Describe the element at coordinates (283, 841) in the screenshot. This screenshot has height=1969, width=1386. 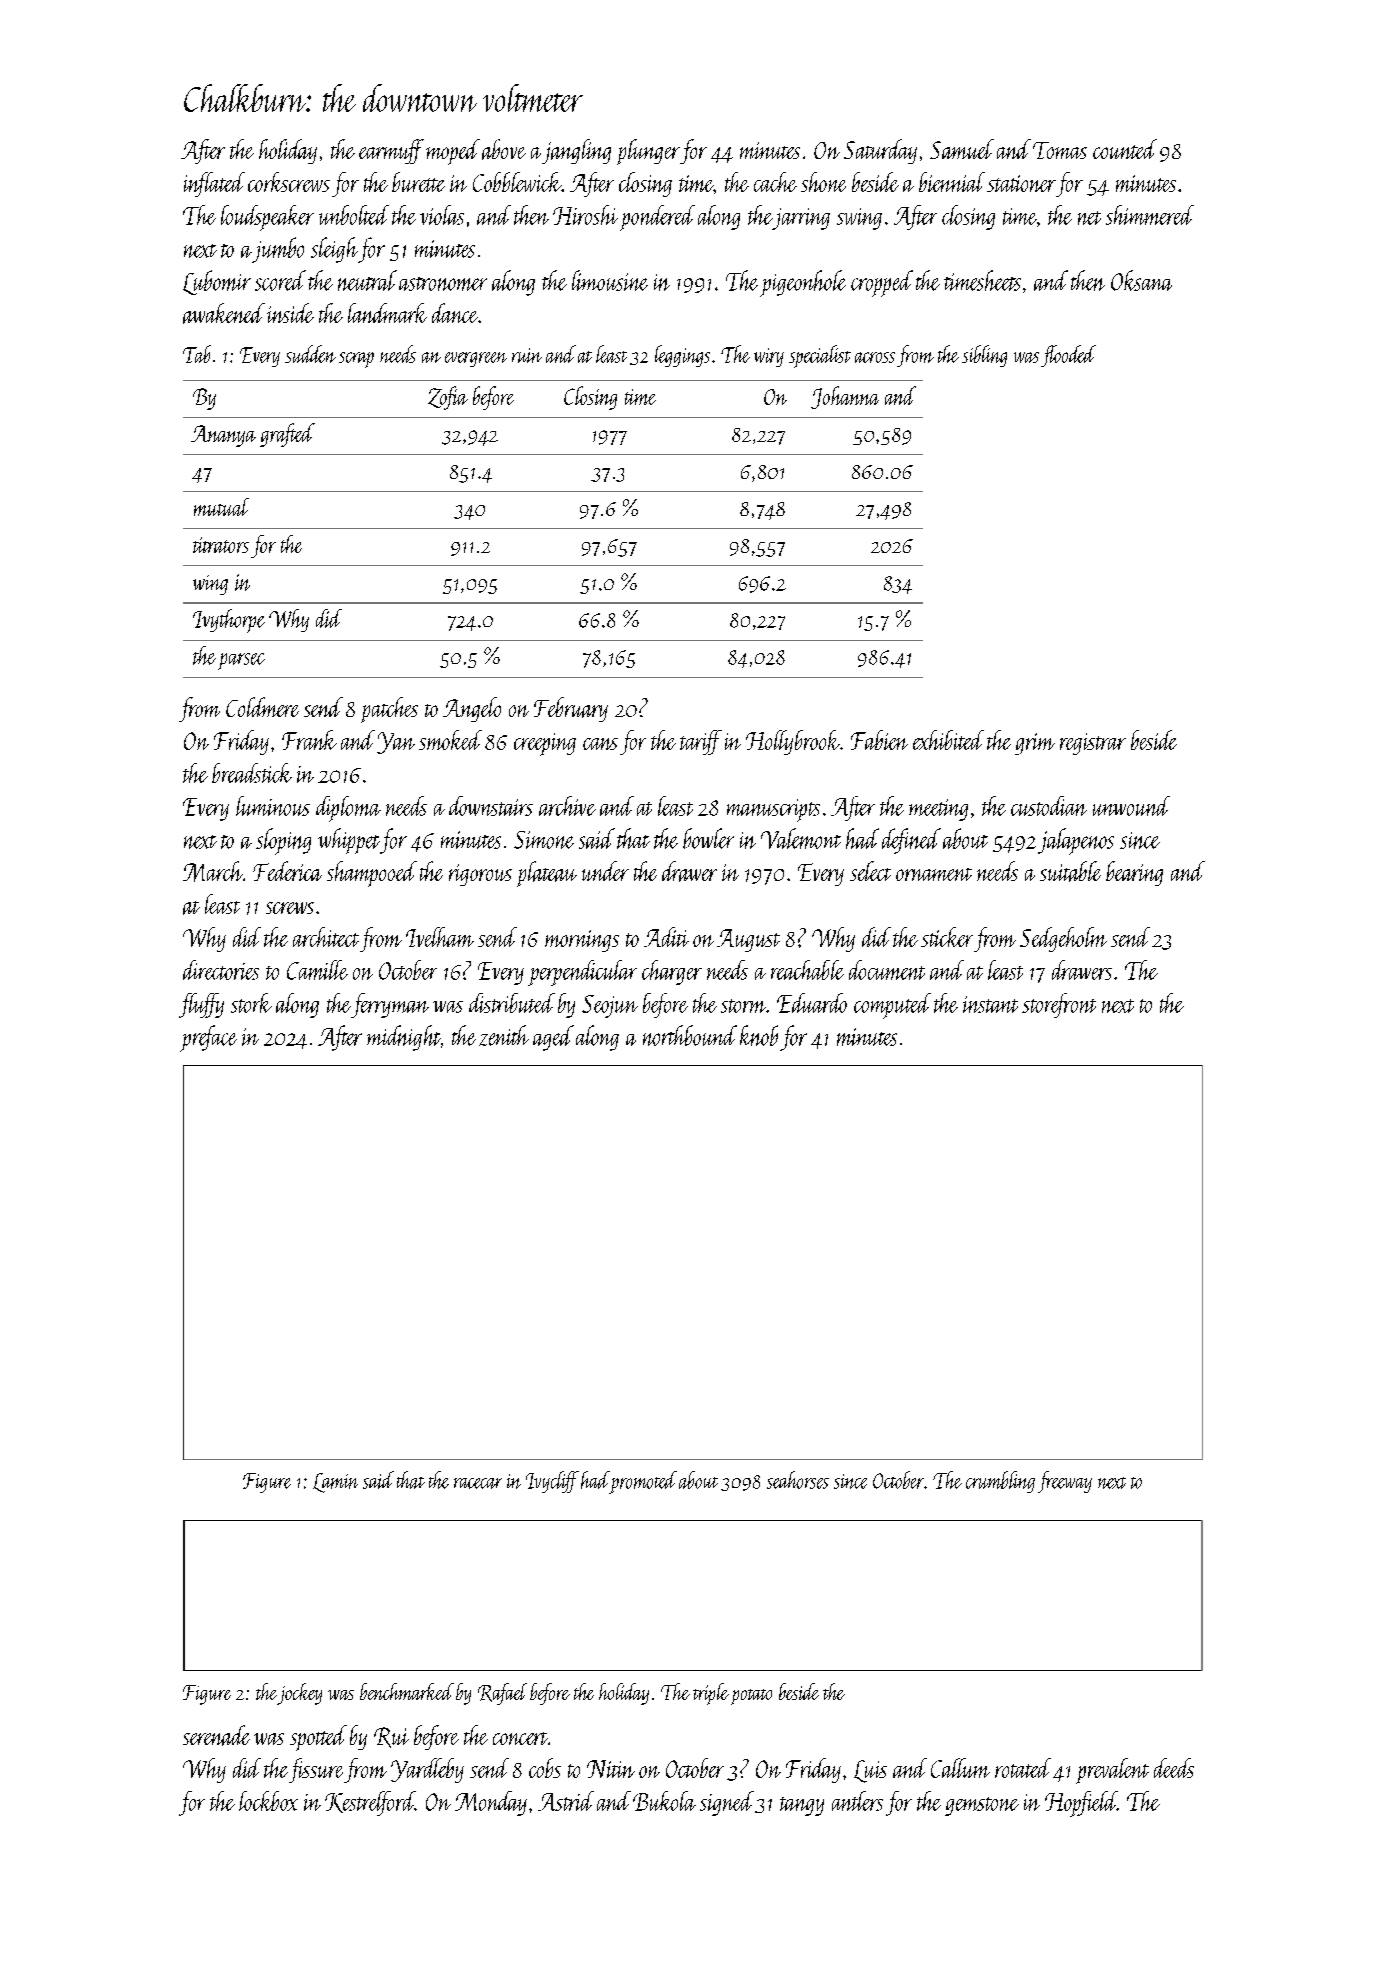
I see `sloping` at that location.
